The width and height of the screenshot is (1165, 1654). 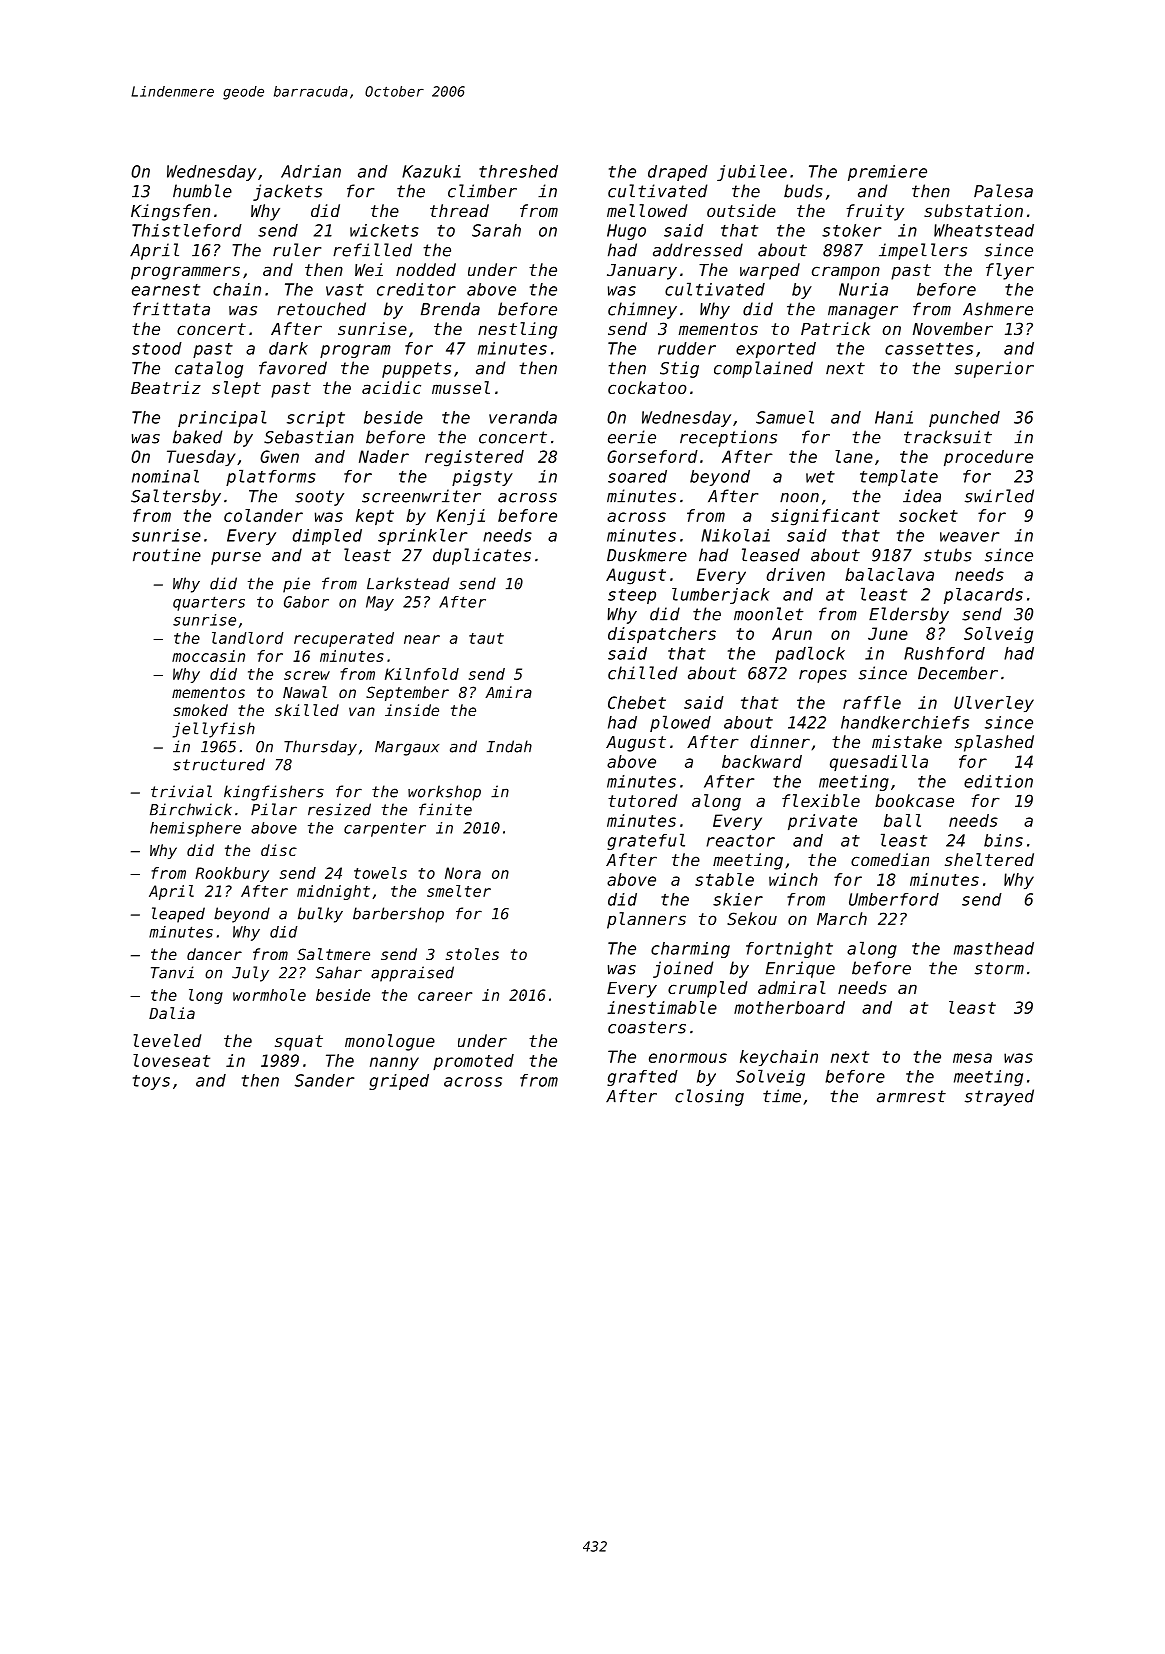 What do you see at coordinates (678, 173) in the screenshot?
I see `draped` at bounding box center [678, 173].
